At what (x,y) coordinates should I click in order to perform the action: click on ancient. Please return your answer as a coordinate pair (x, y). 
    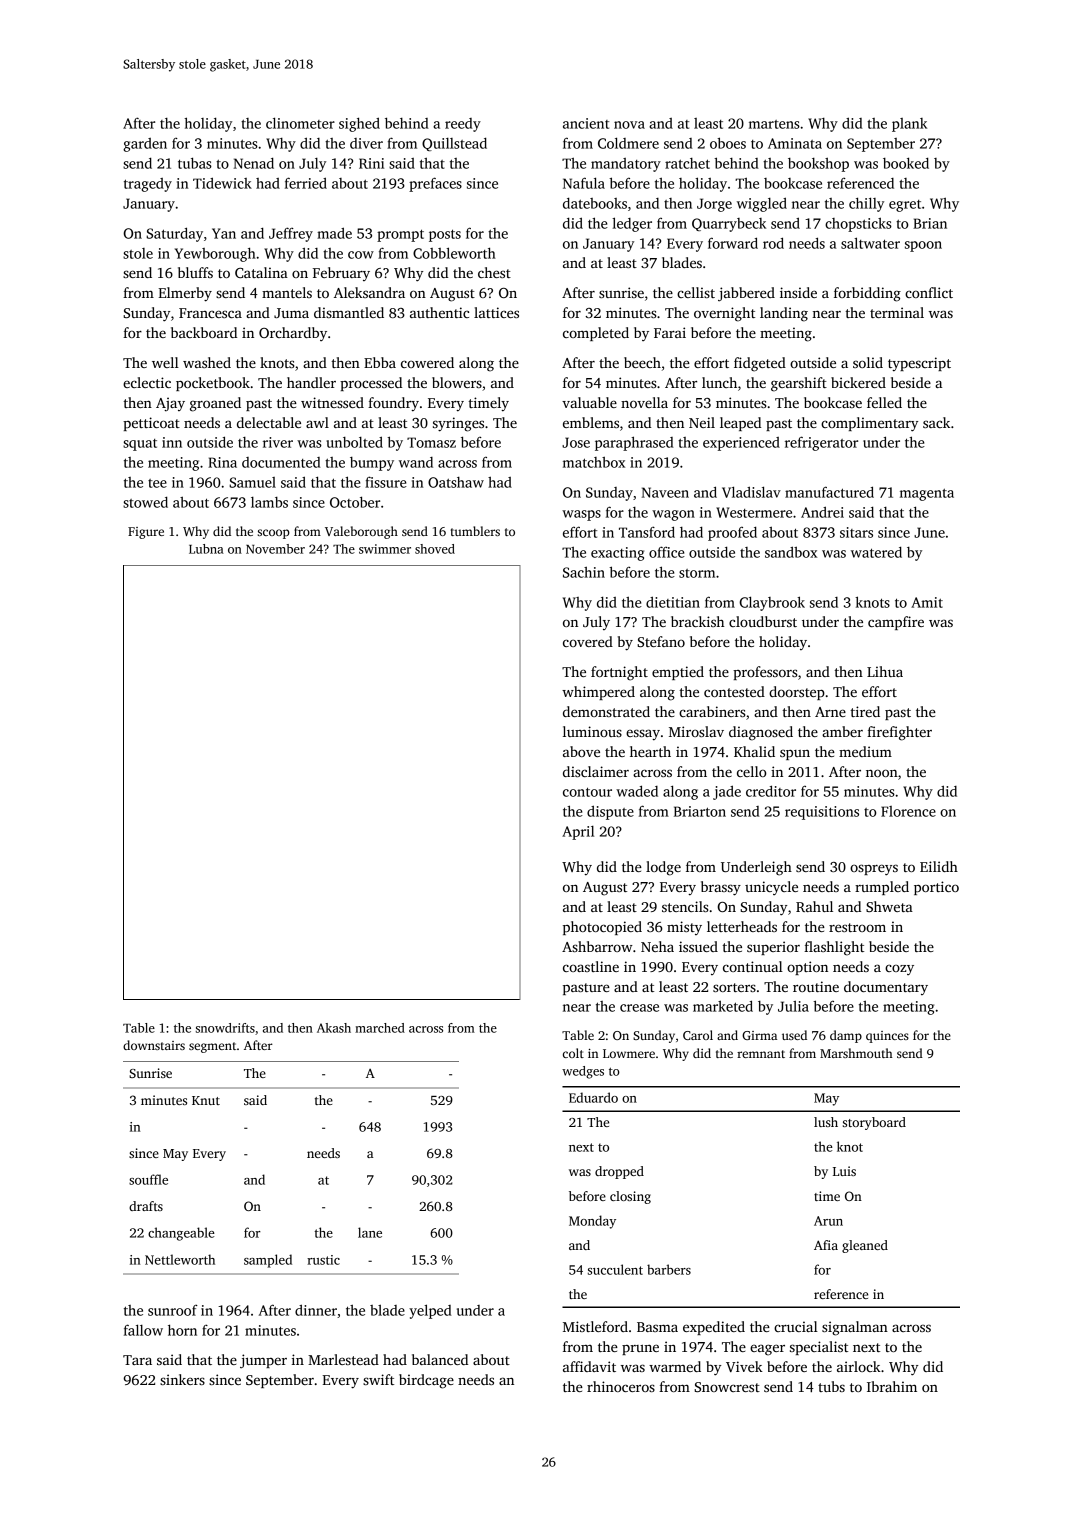
    Looking at the image, I should click on (586, 123).
